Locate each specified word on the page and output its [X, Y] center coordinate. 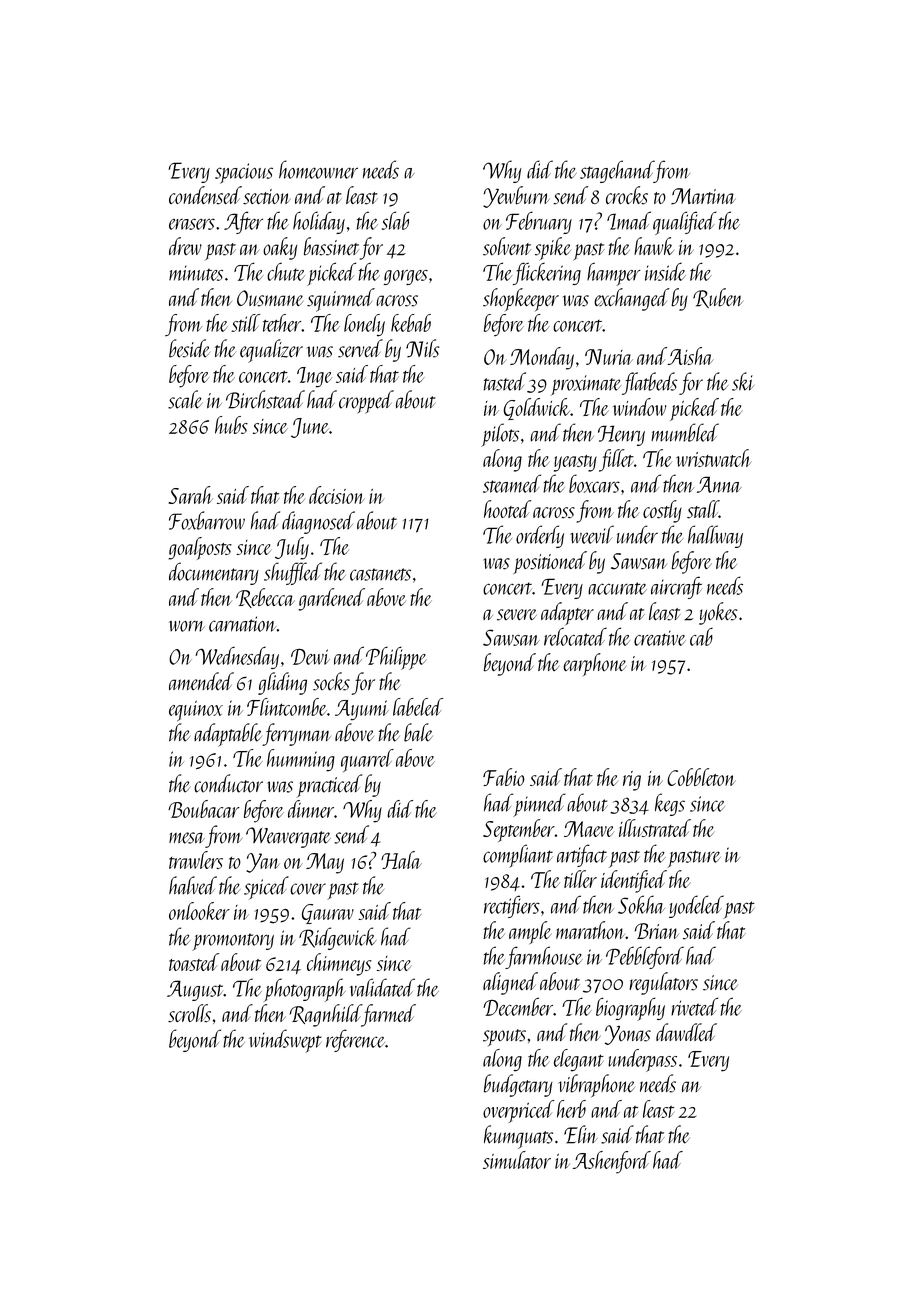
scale [185, 399]
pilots [500, 435]
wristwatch [714, 458]
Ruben [718, 298]
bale [418, 732]
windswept [285, 1041]
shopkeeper [521, 299]
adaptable [228, 735]
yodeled [696, 906]
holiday [319, 222]
